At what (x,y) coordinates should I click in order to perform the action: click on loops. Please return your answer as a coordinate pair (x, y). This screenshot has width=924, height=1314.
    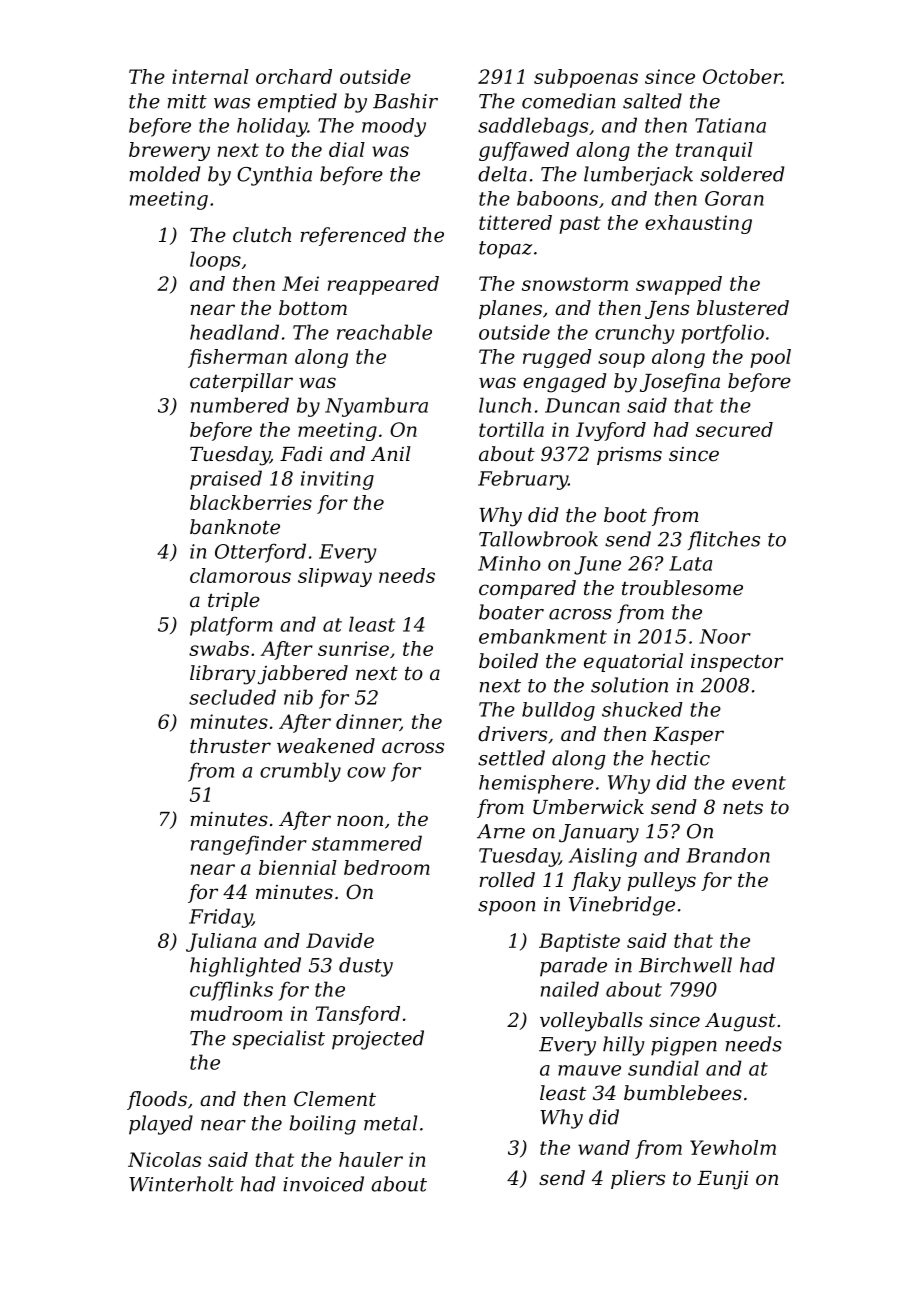
    Looking at the image, I should click on (215, 261).
